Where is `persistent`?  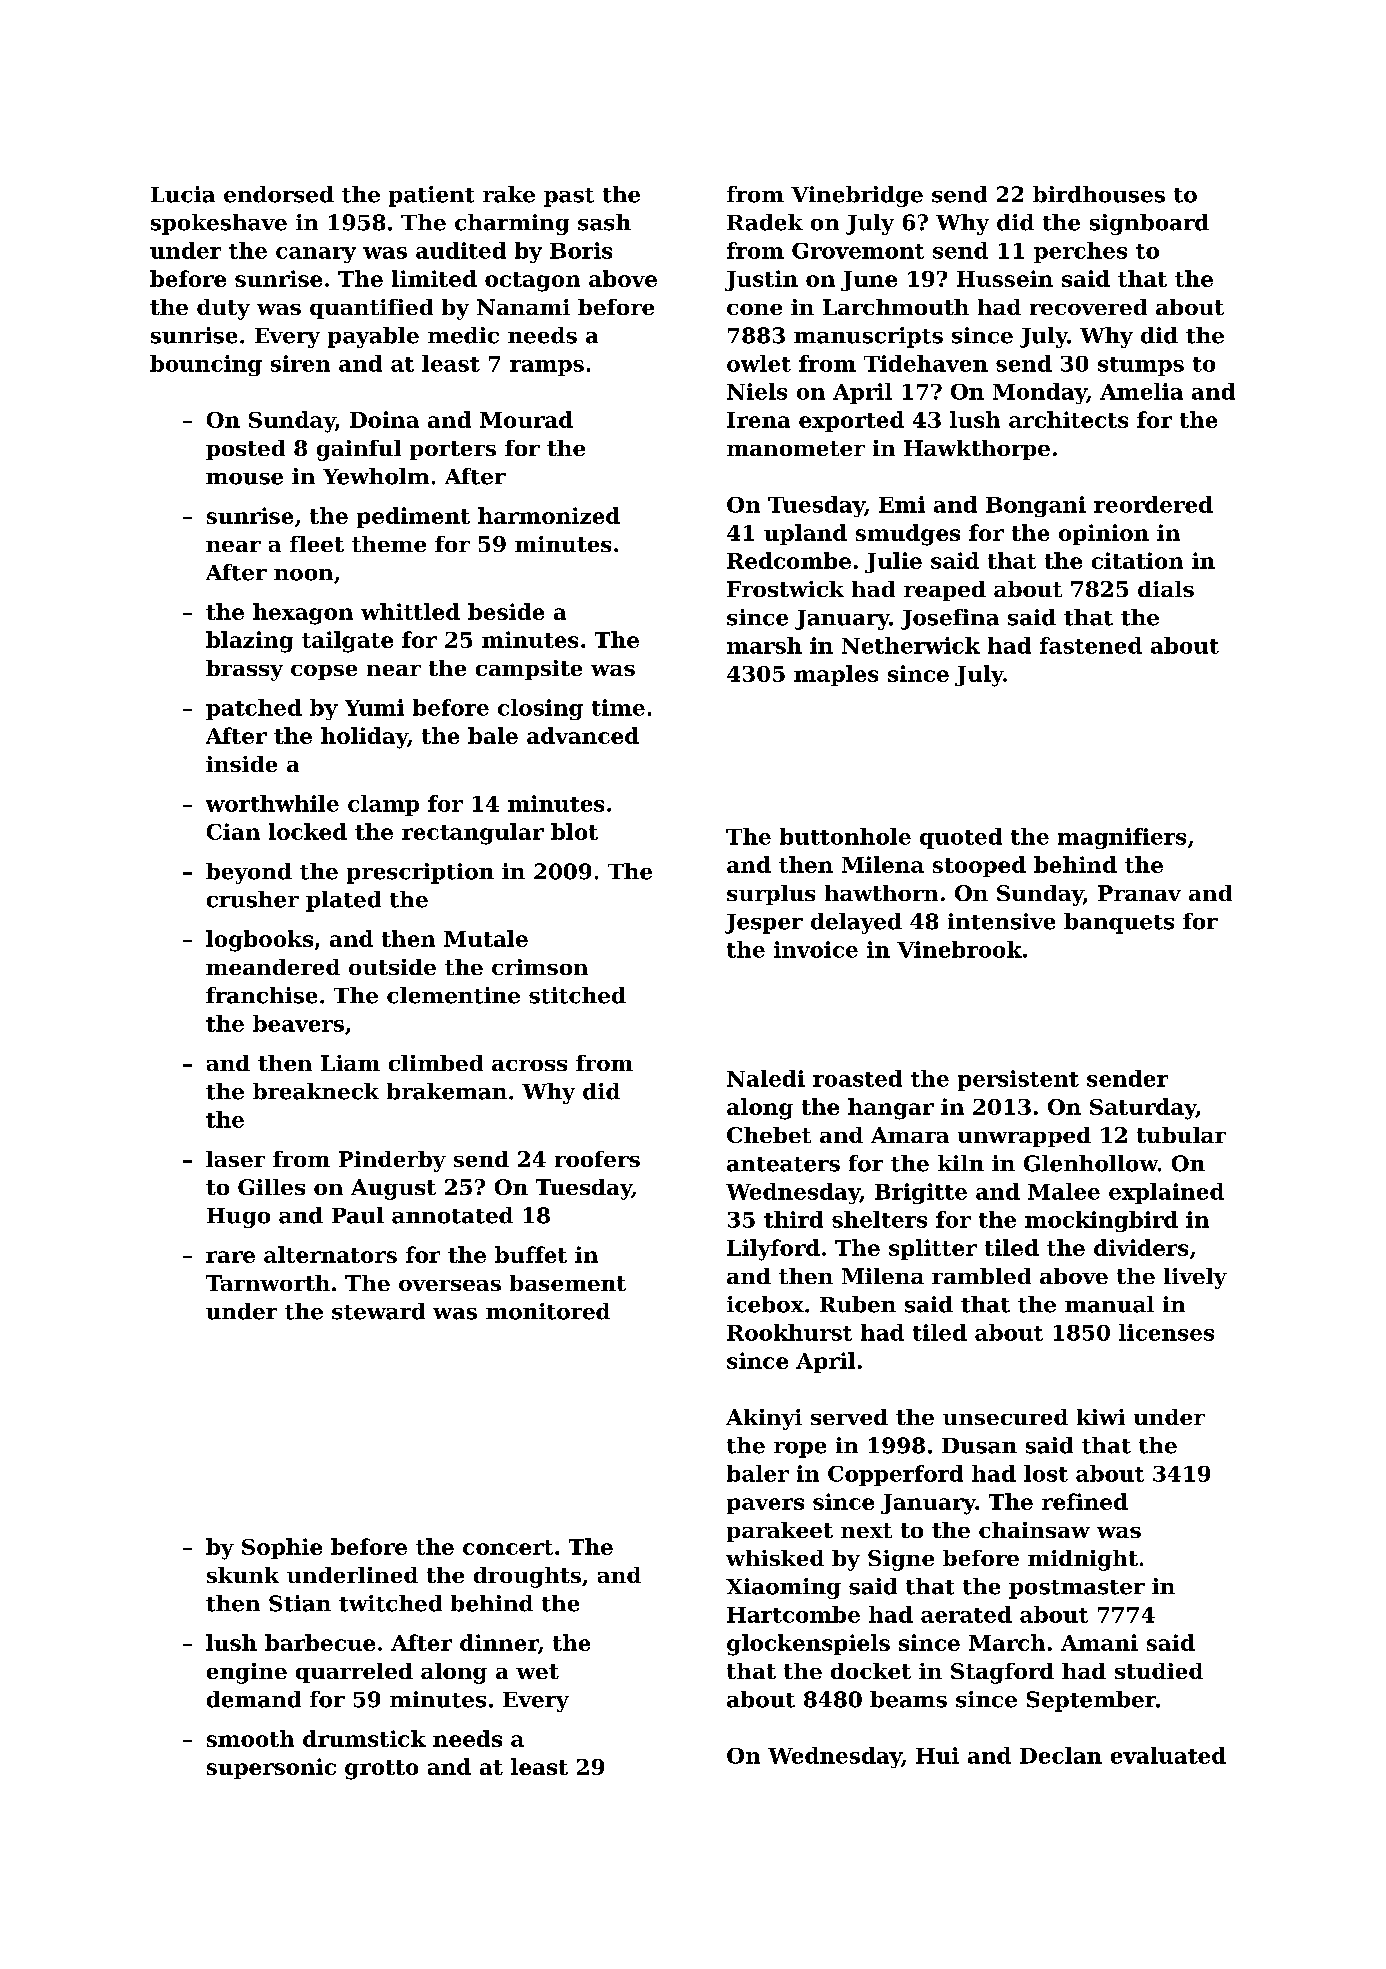
persistent is located at coordinates (1018, 1080).
